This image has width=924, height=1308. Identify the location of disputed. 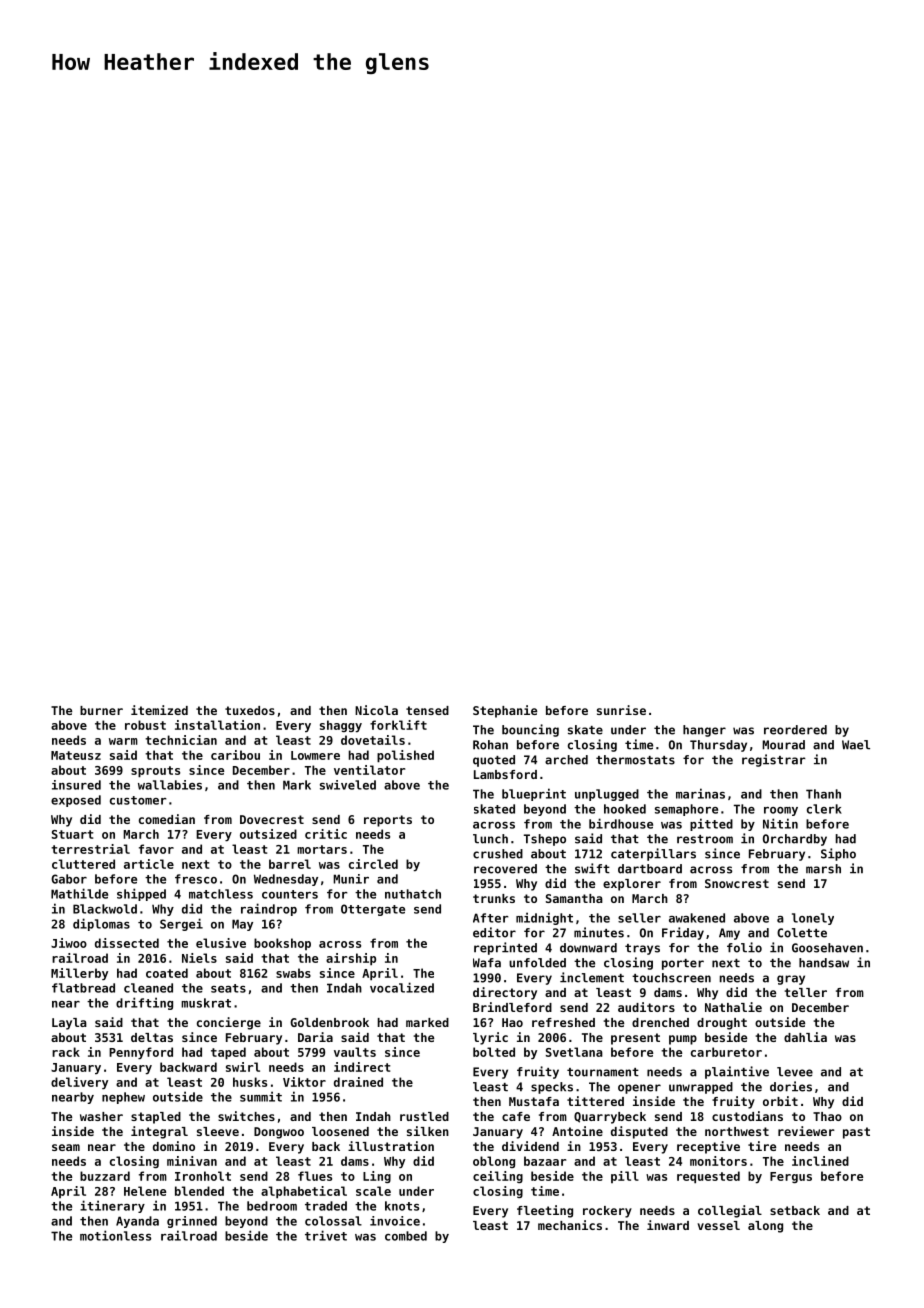
(639, 1132).
